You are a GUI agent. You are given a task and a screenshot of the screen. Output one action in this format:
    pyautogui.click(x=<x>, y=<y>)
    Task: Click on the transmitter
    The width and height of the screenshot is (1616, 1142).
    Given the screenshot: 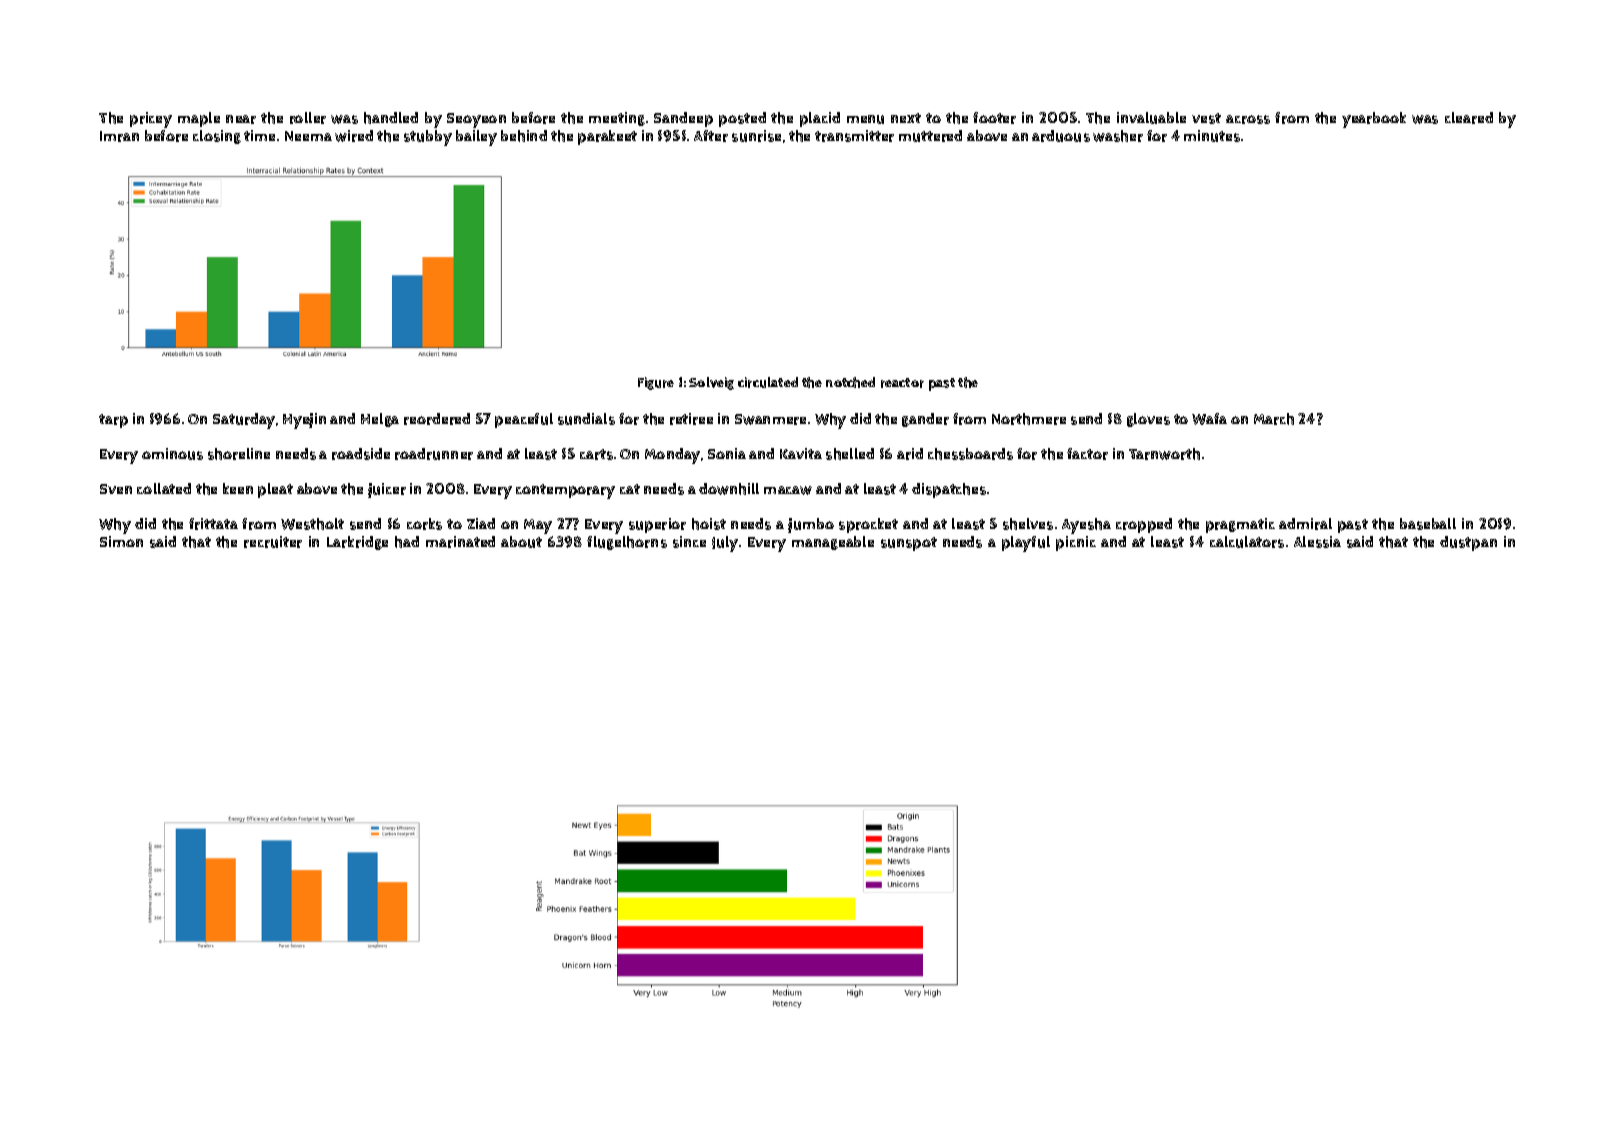 What is the action you would take?
    pyautogui.click(x=854, y=136)
